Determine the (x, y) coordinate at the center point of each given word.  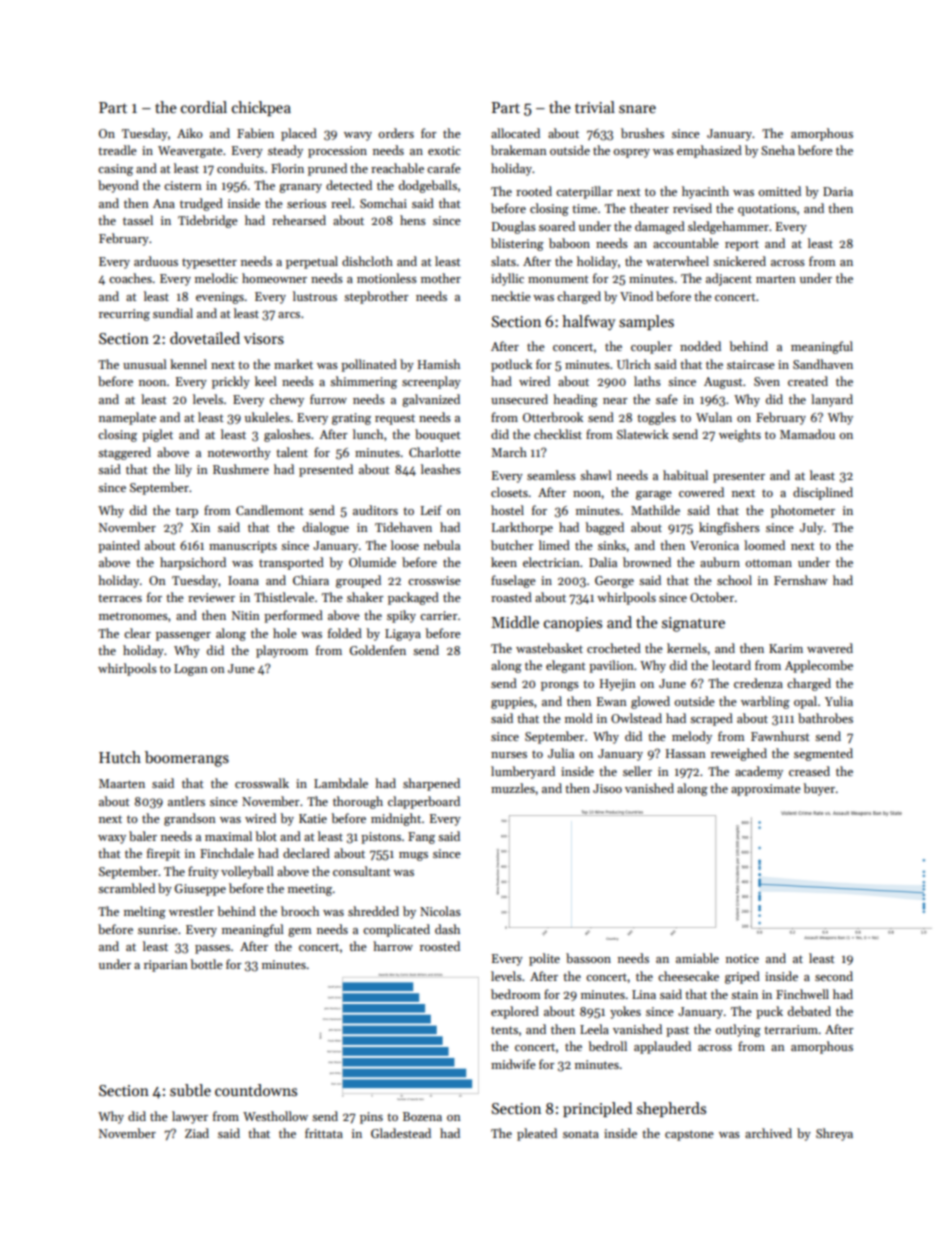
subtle (190, 1090)
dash (447, 929)
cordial (204, 107)
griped (742, 977)
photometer (803, 511)
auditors (375, 510)
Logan (191, 670)
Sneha (778, 150)
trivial (595, 107)
